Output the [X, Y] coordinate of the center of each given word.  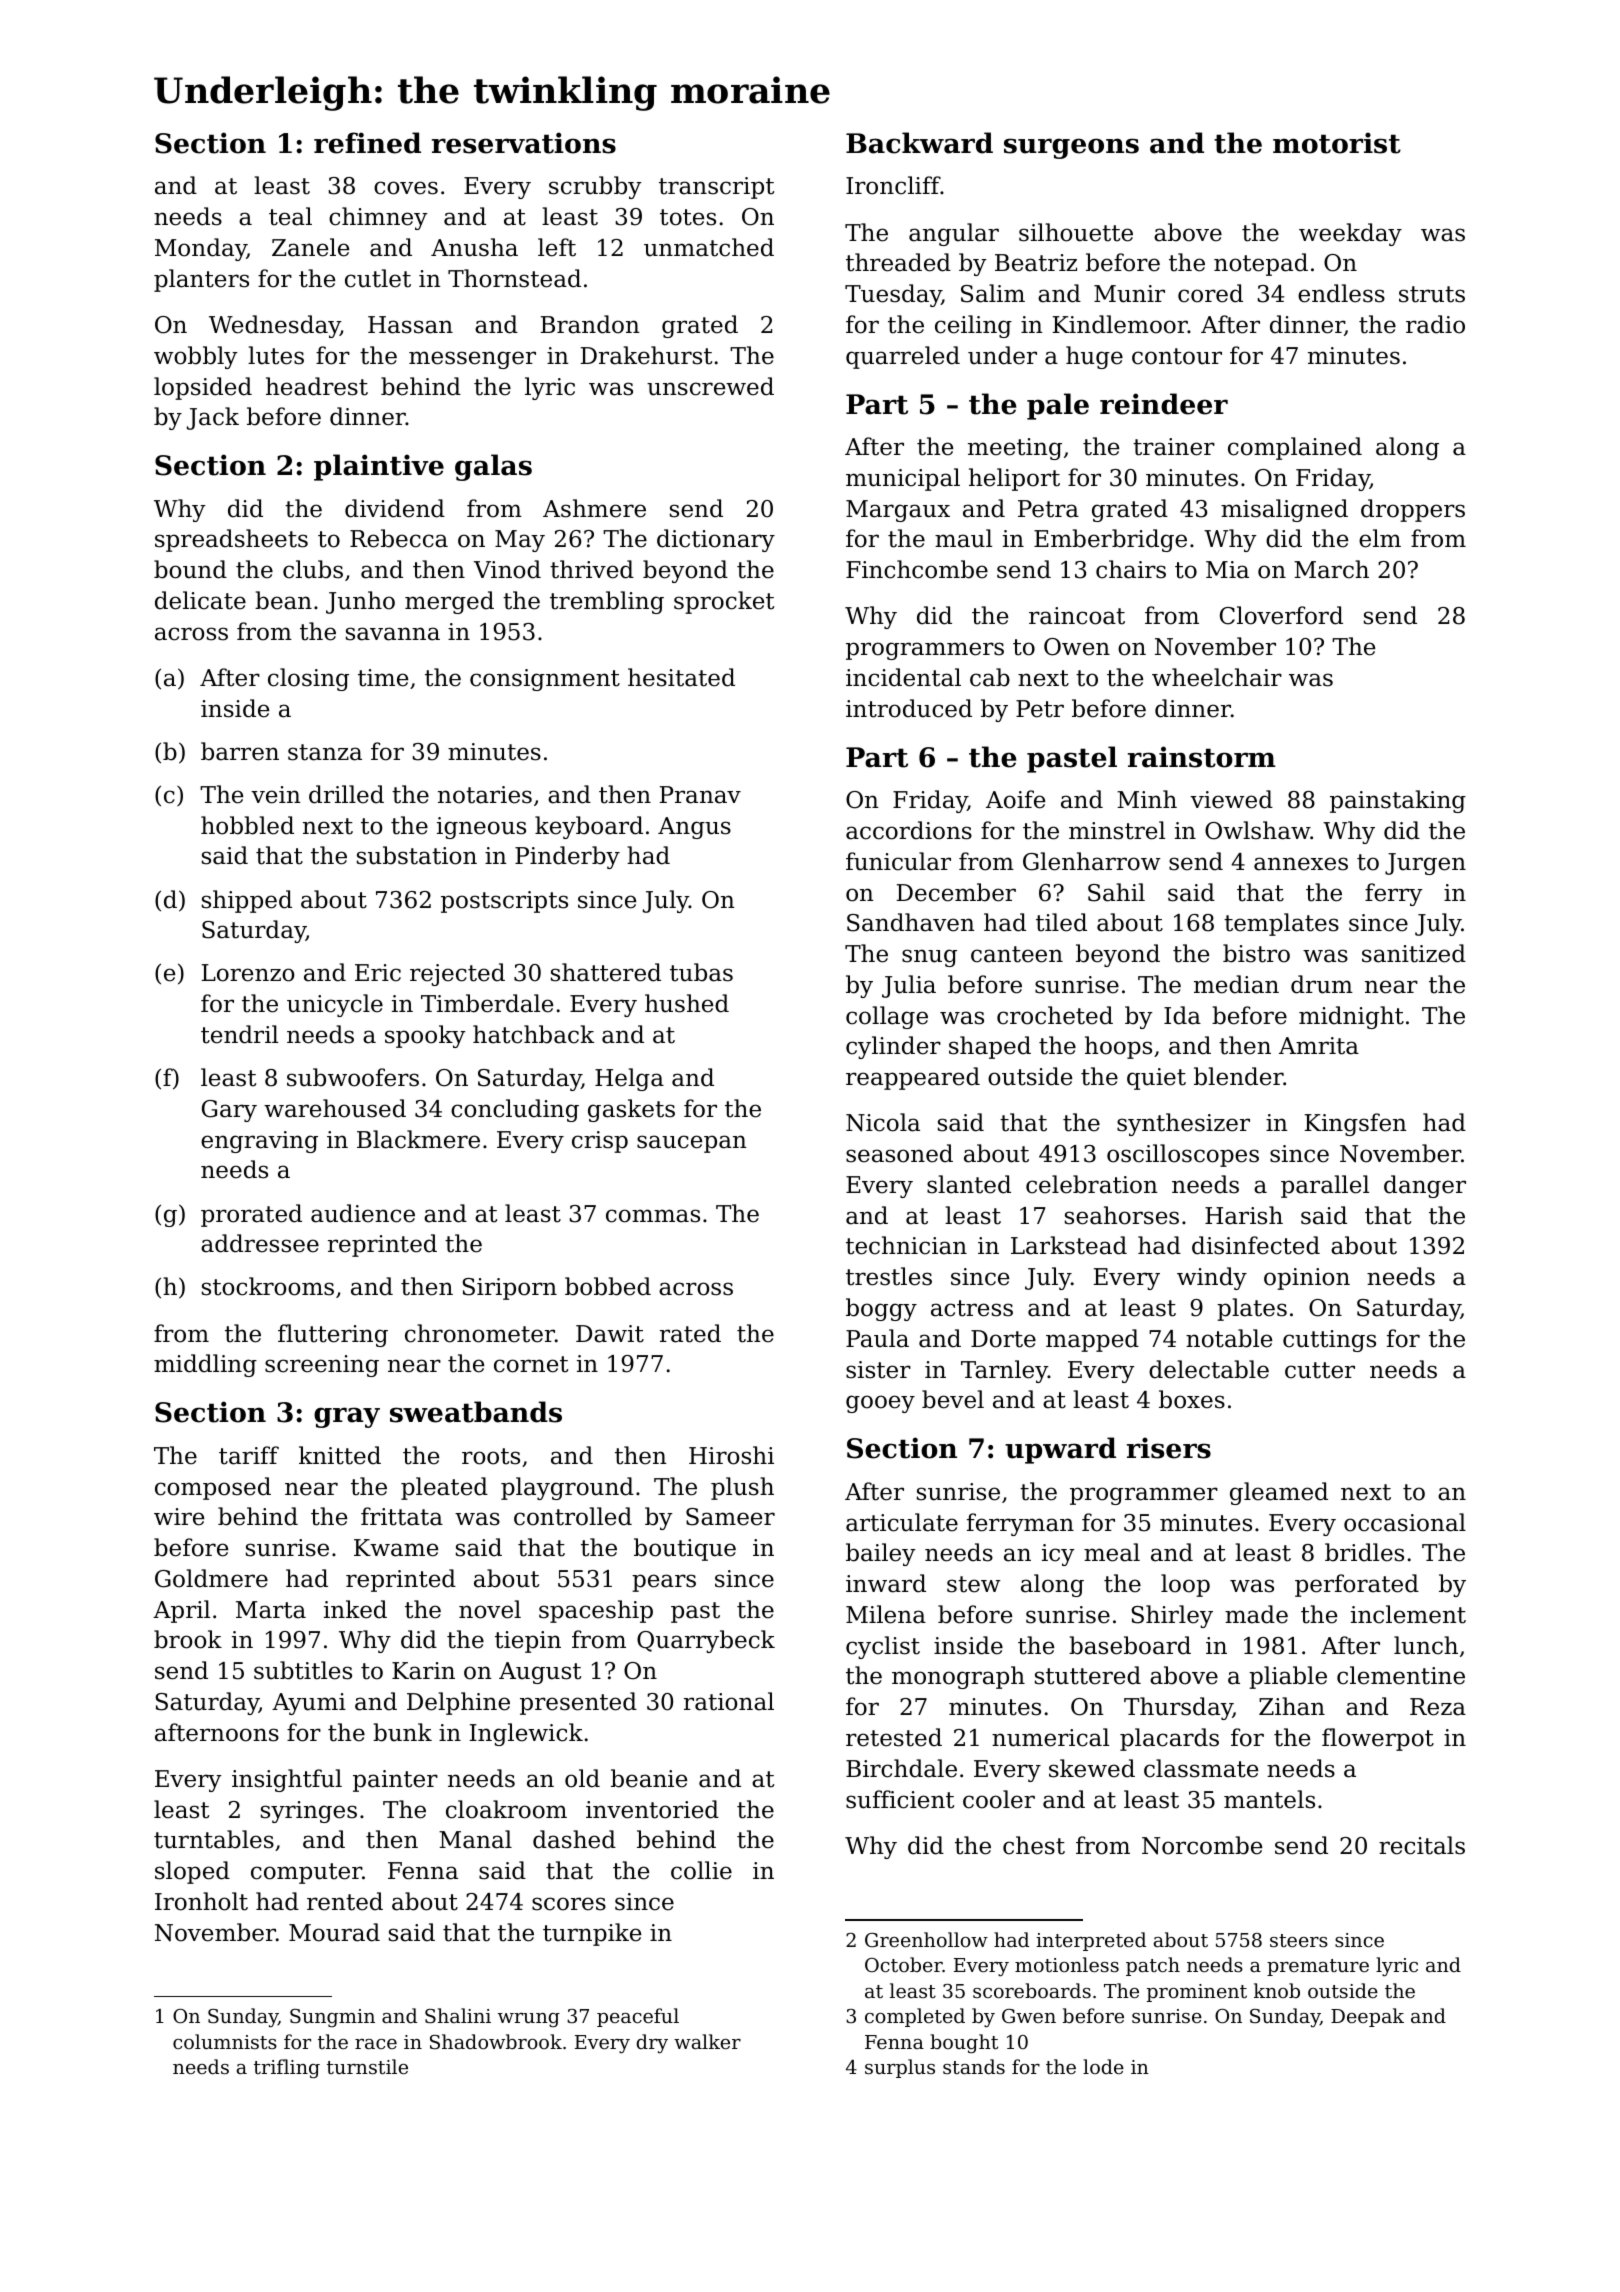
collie [701, 1870]
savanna [393, 634]
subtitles [303, 1670]
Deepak [1367, 2017]
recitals [1422, 1845]
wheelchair [1217, 677]
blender [1239, 1076]
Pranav [700, 795]
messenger [472, 360]
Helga [629, 1079]
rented [345, 1901]
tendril [239, 1034]
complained [1295, 448]
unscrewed [710, 386]
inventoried [652, 1809]
